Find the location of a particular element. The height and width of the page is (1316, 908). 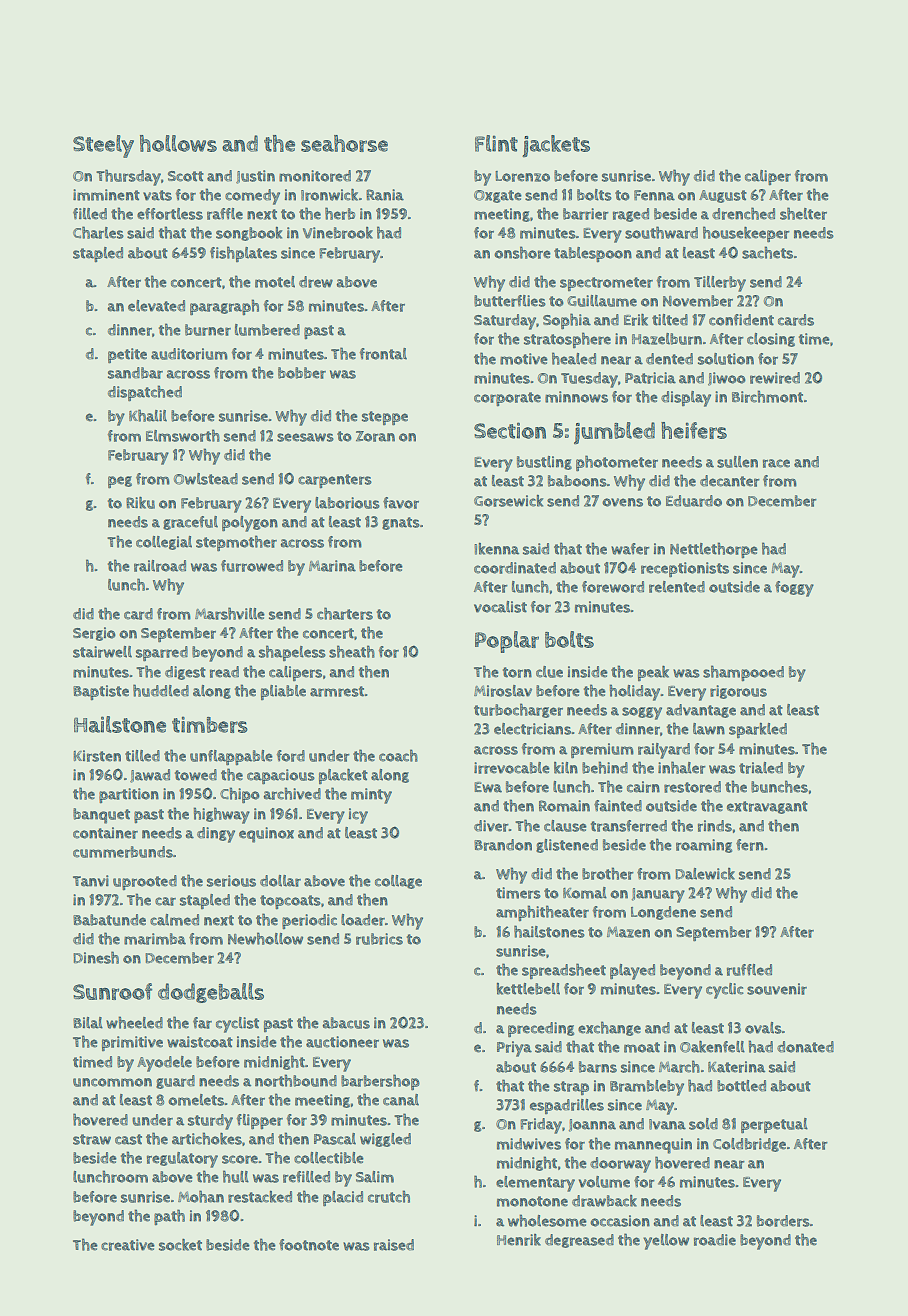

hollows is located at coordinates (178, 143).
